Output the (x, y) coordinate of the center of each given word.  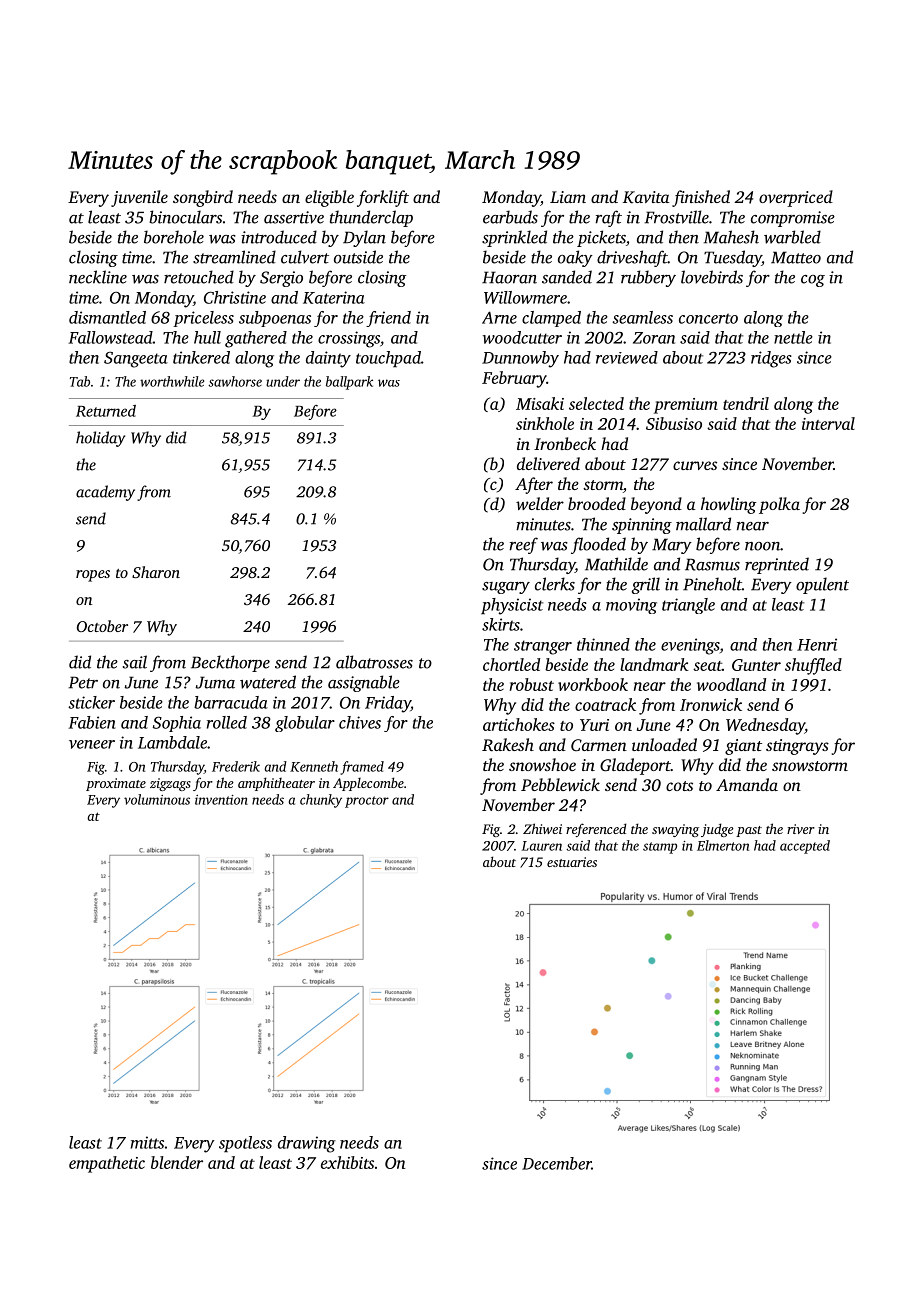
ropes (93, 576)
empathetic (107, 1164)
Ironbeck (565, 443)
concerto (708, 318)
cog (813, 281)
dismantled (107, 317)
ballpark (349, 383)
